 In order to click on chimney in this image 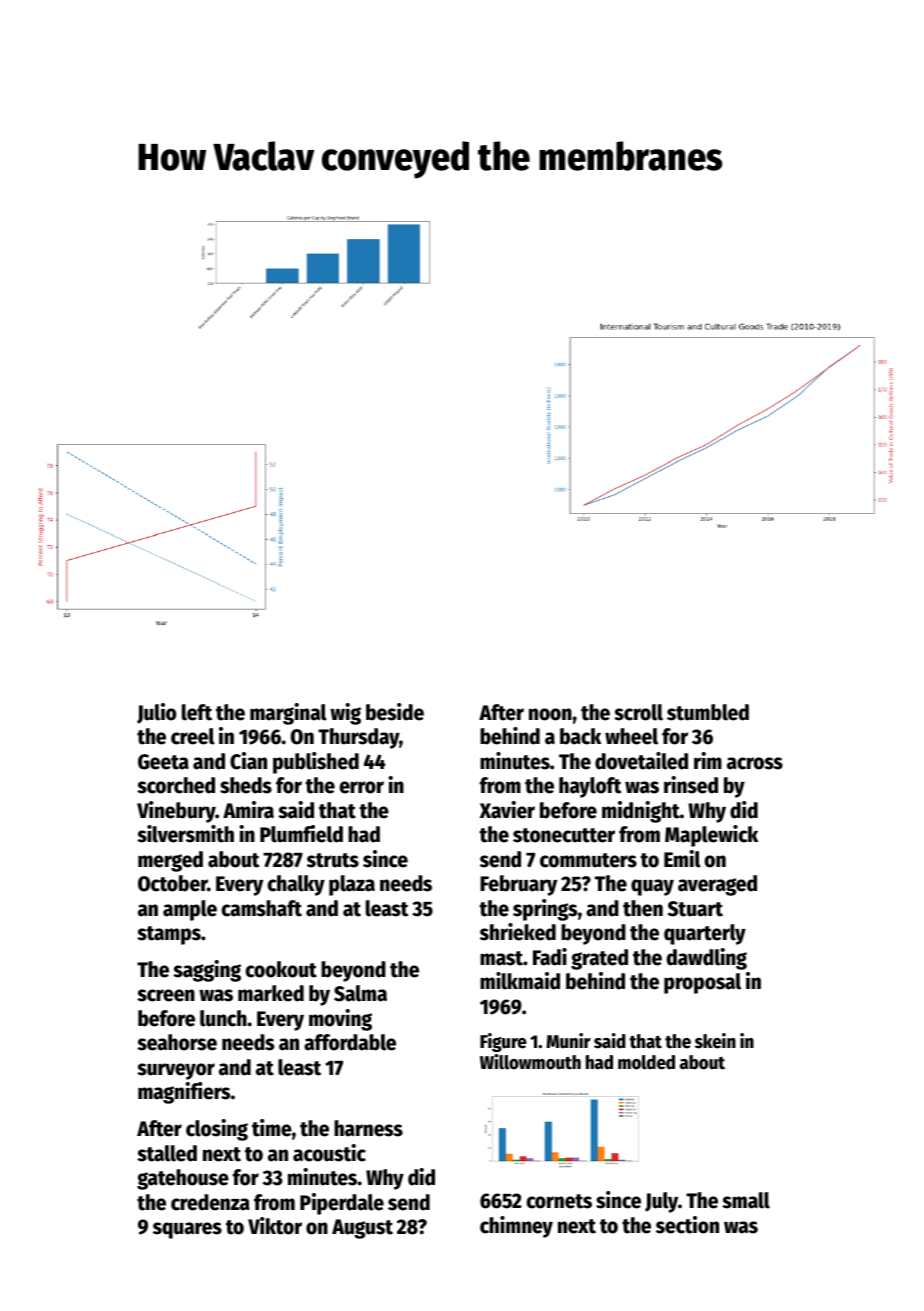, I will do `click(516, 1227)`.
